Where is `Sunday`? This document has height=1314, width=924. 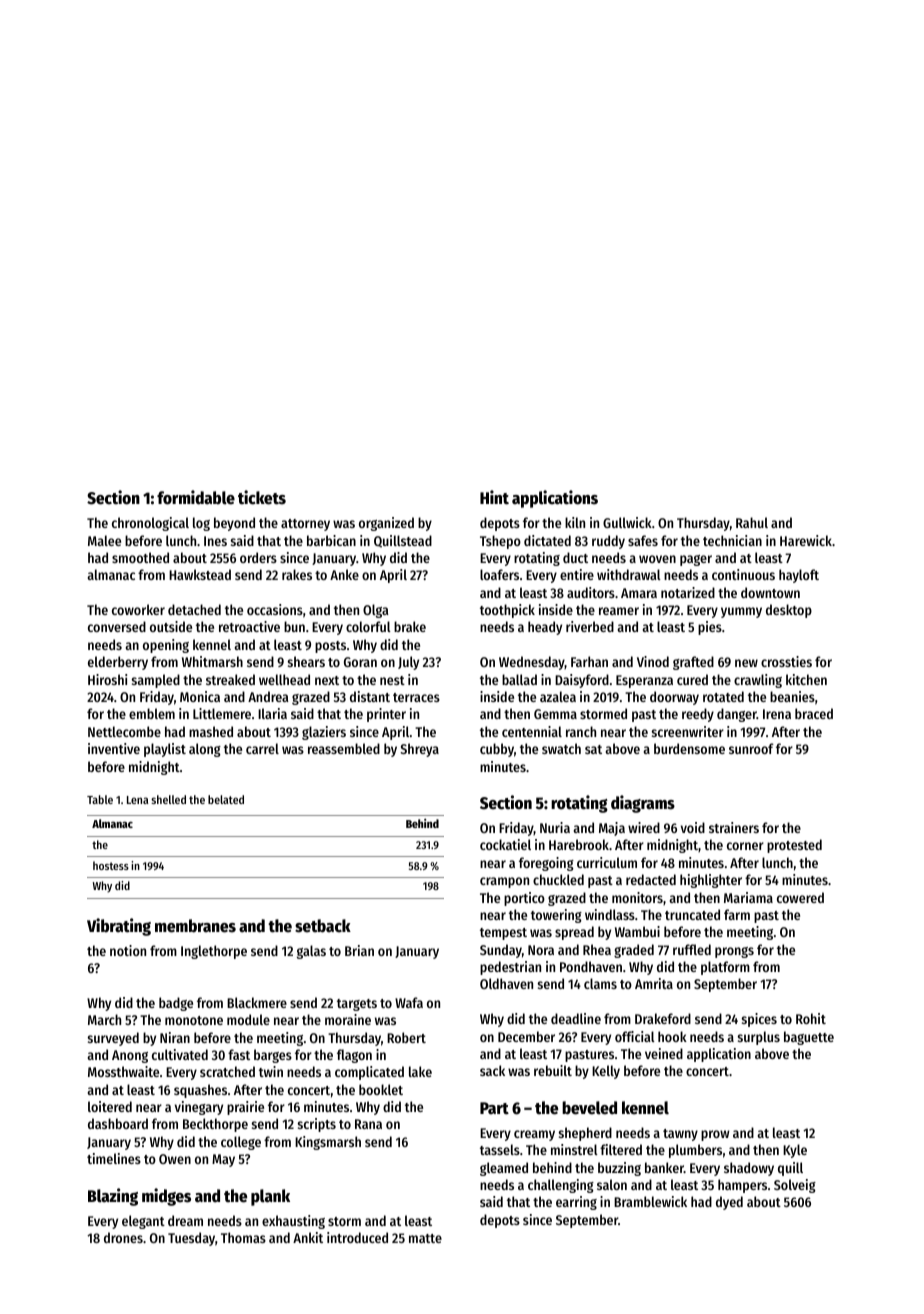
Sunday is located at coordinates (501, 951).
